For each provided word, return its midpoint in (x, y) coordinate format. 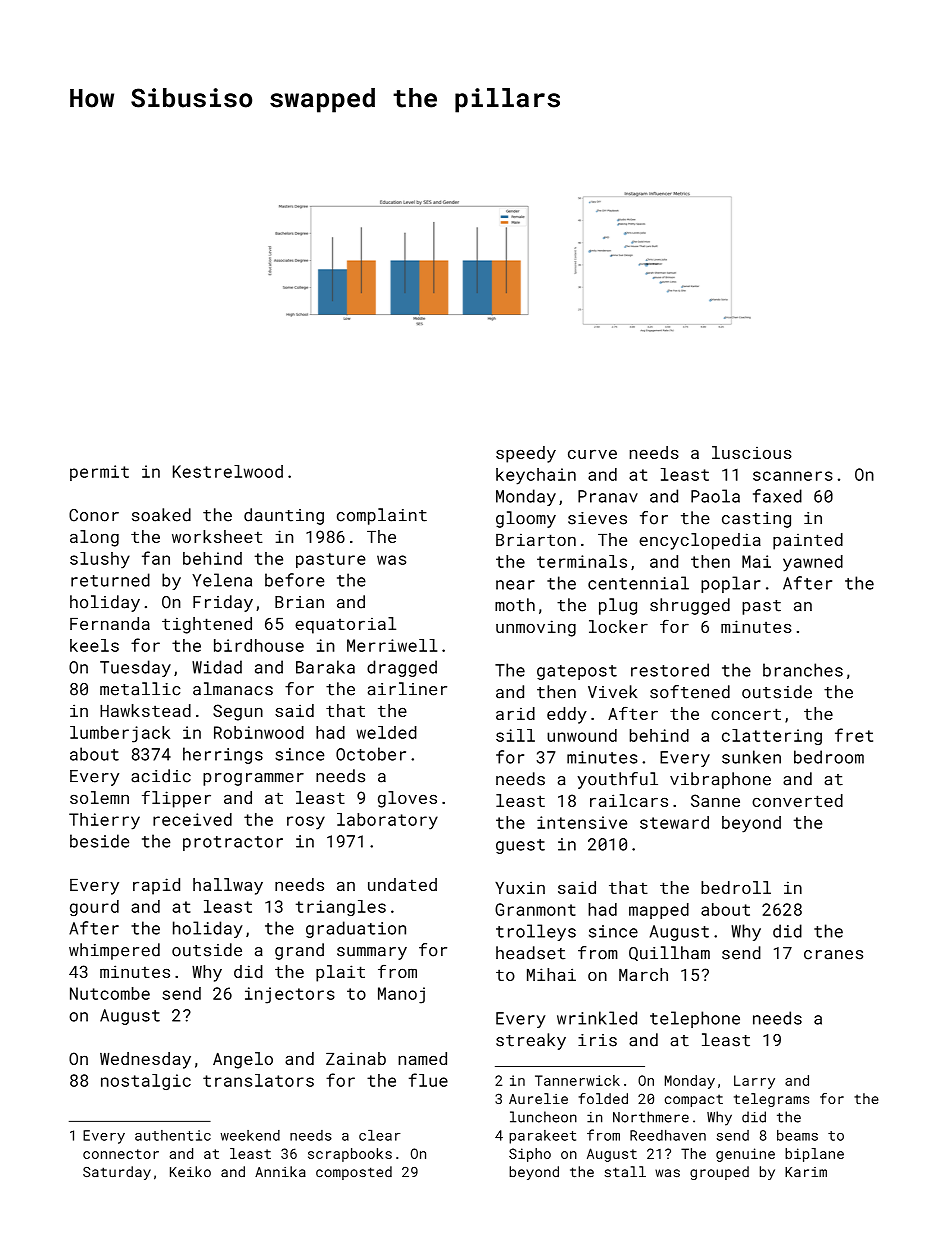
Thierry (104, 821)
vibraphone (720, 780)
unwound (582, 735)
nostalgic (146, 1082)
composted (354, 1173)
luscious (752, 452)
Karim (806, 1172)
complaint (382, 516)
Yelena (222, 580)
